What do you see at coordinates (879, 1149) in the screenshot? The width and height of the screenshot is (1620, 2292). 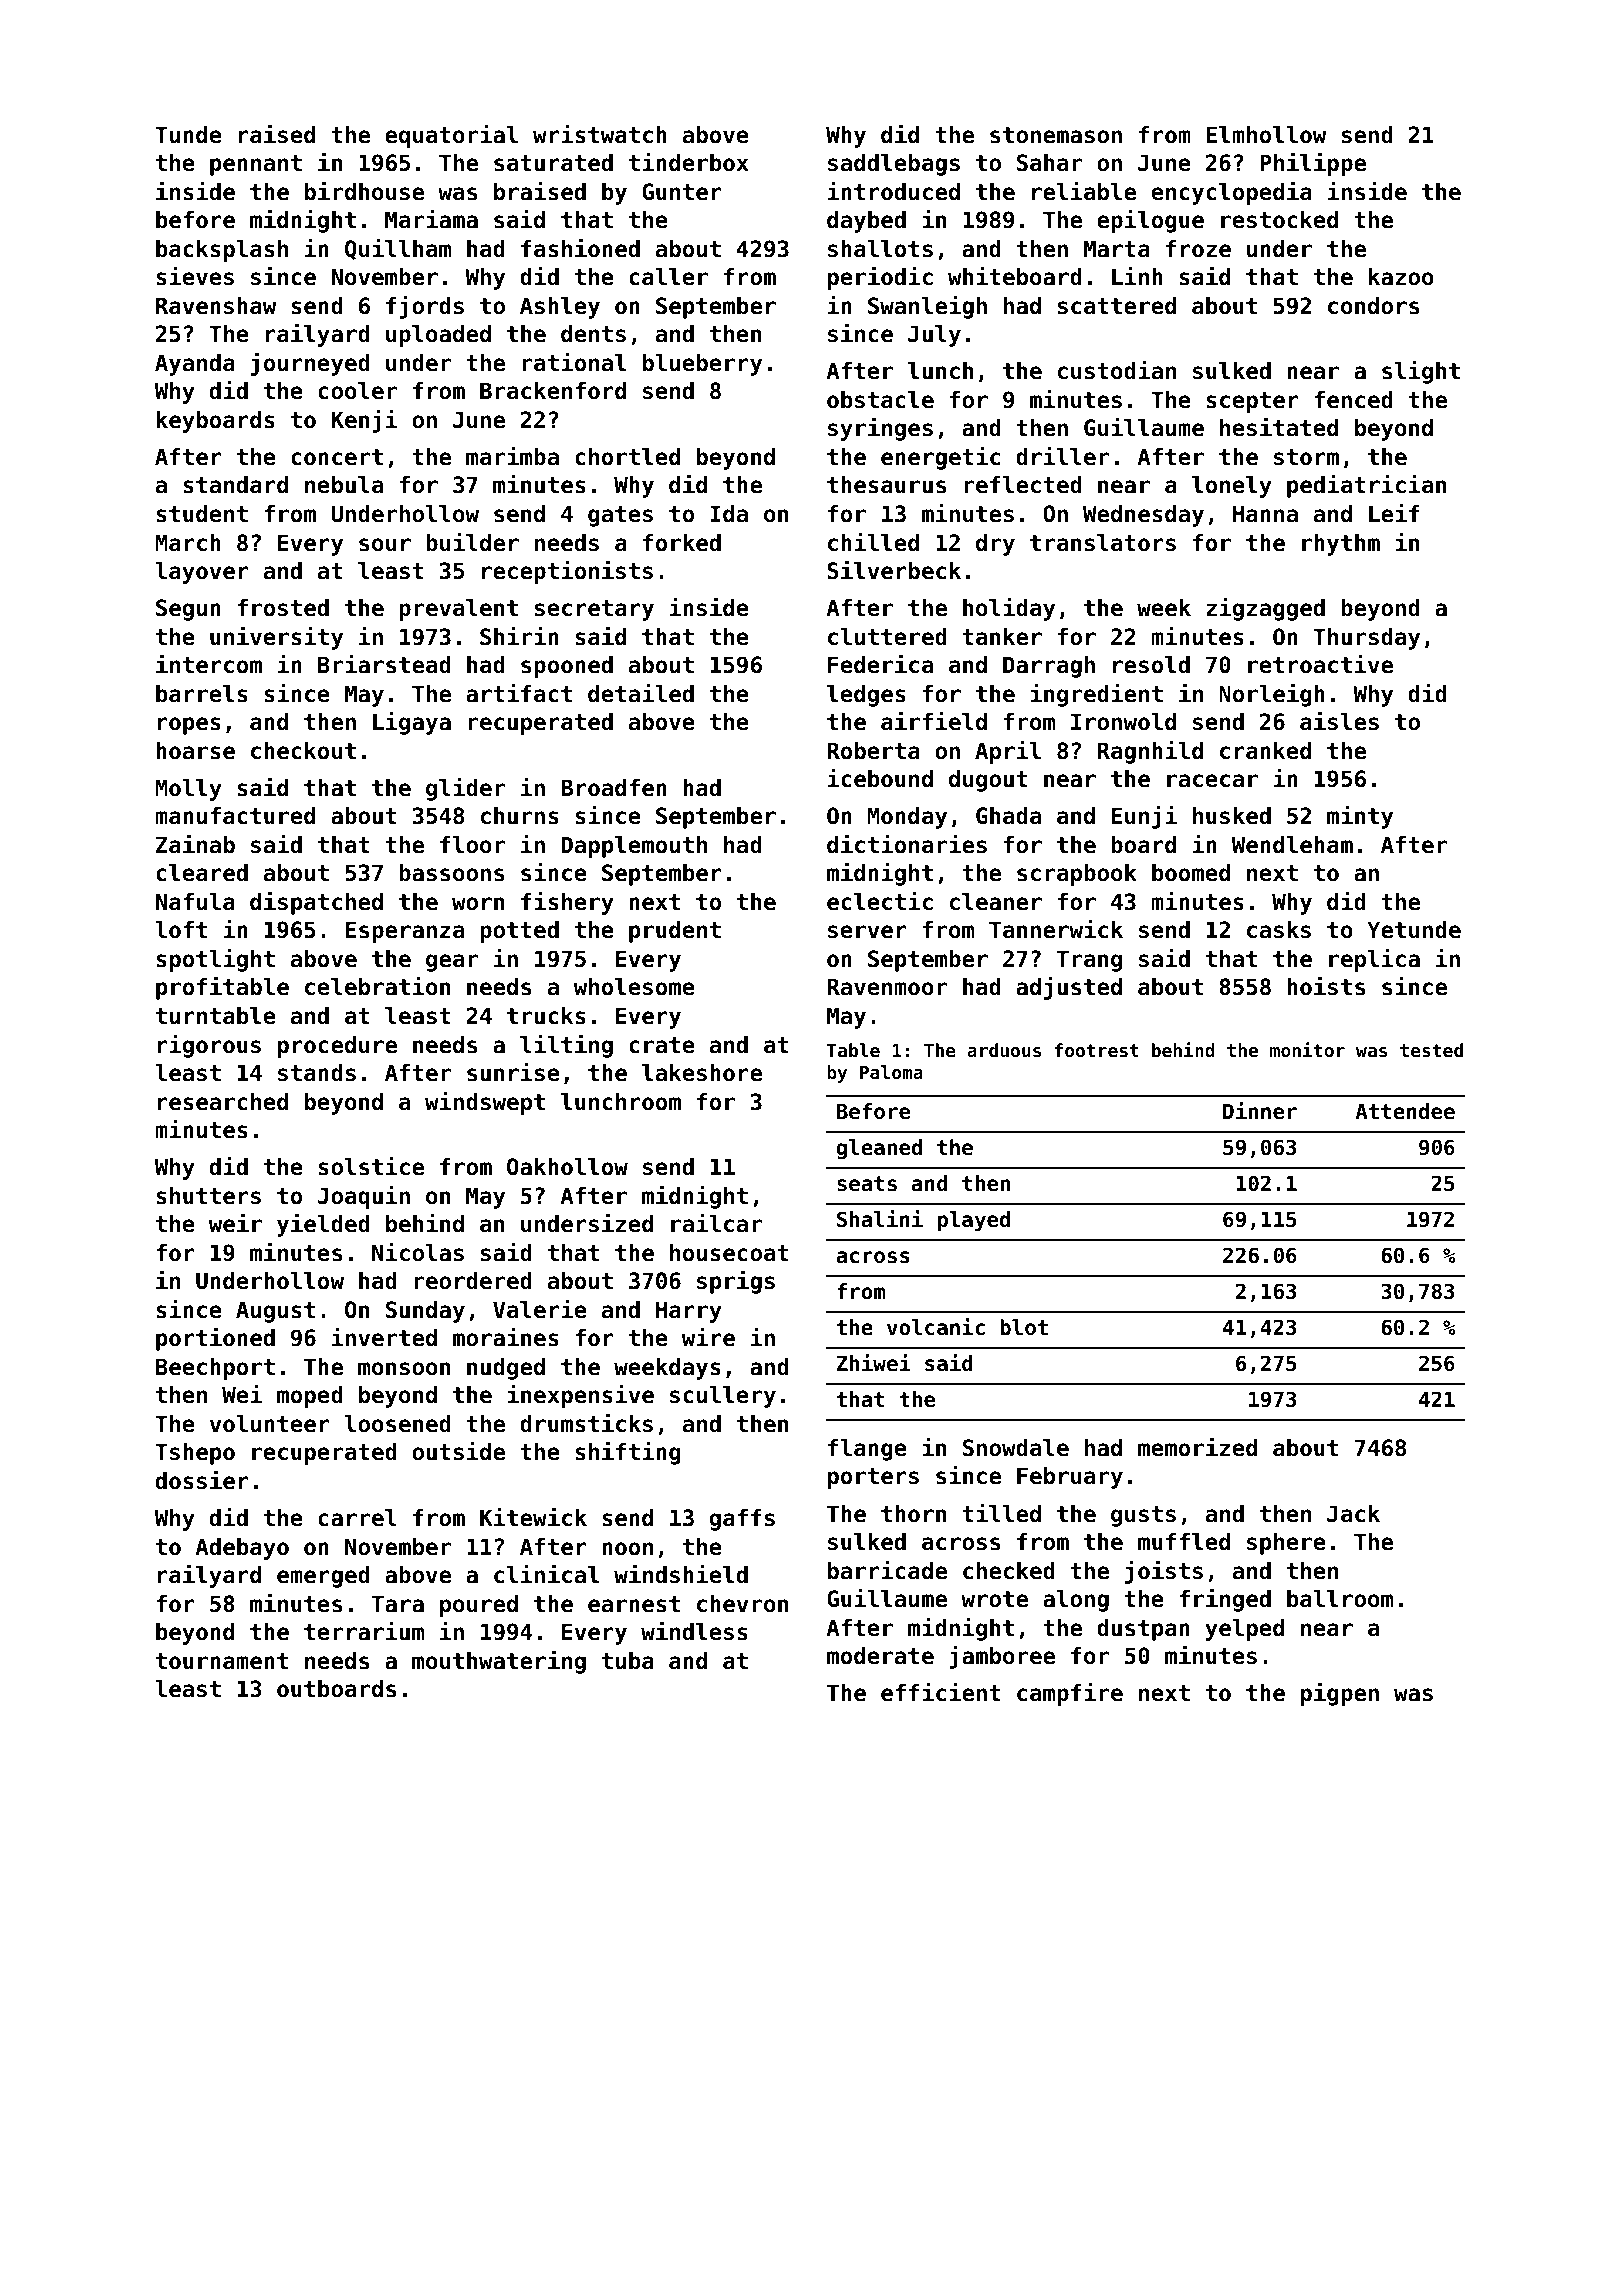 I see `gleaned` at bounding box center [879, 1149].
